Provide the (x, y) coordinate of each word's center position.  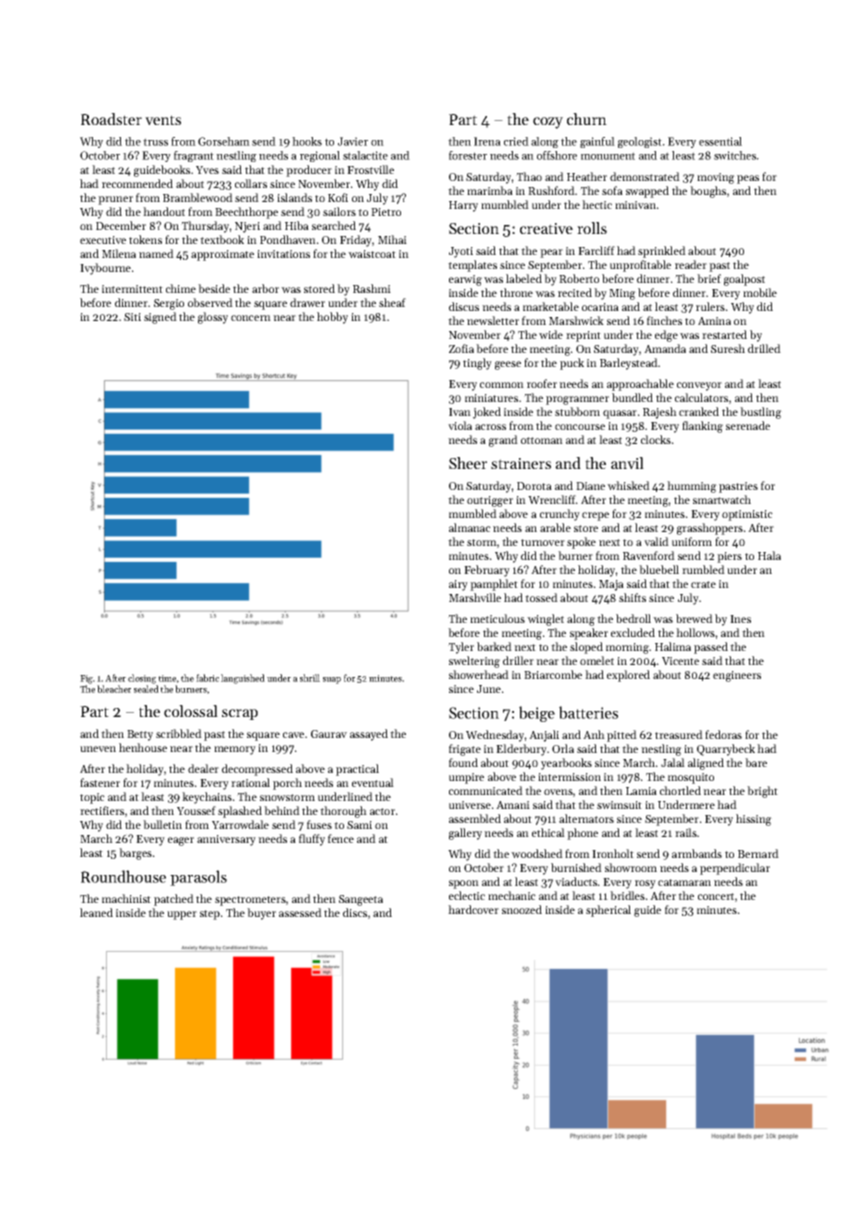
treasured (679, 734)
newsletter (493, 320)
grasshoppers (710, 529)
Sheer (468, 463)
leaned (96, 912)
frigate (465, 750)
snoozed (522, 909)
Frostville (370, 169)
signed (160, 318)
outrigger (490, 501)
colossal (191, 711)
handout (164, 211)
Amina (714, 321)
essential (720, 141)
